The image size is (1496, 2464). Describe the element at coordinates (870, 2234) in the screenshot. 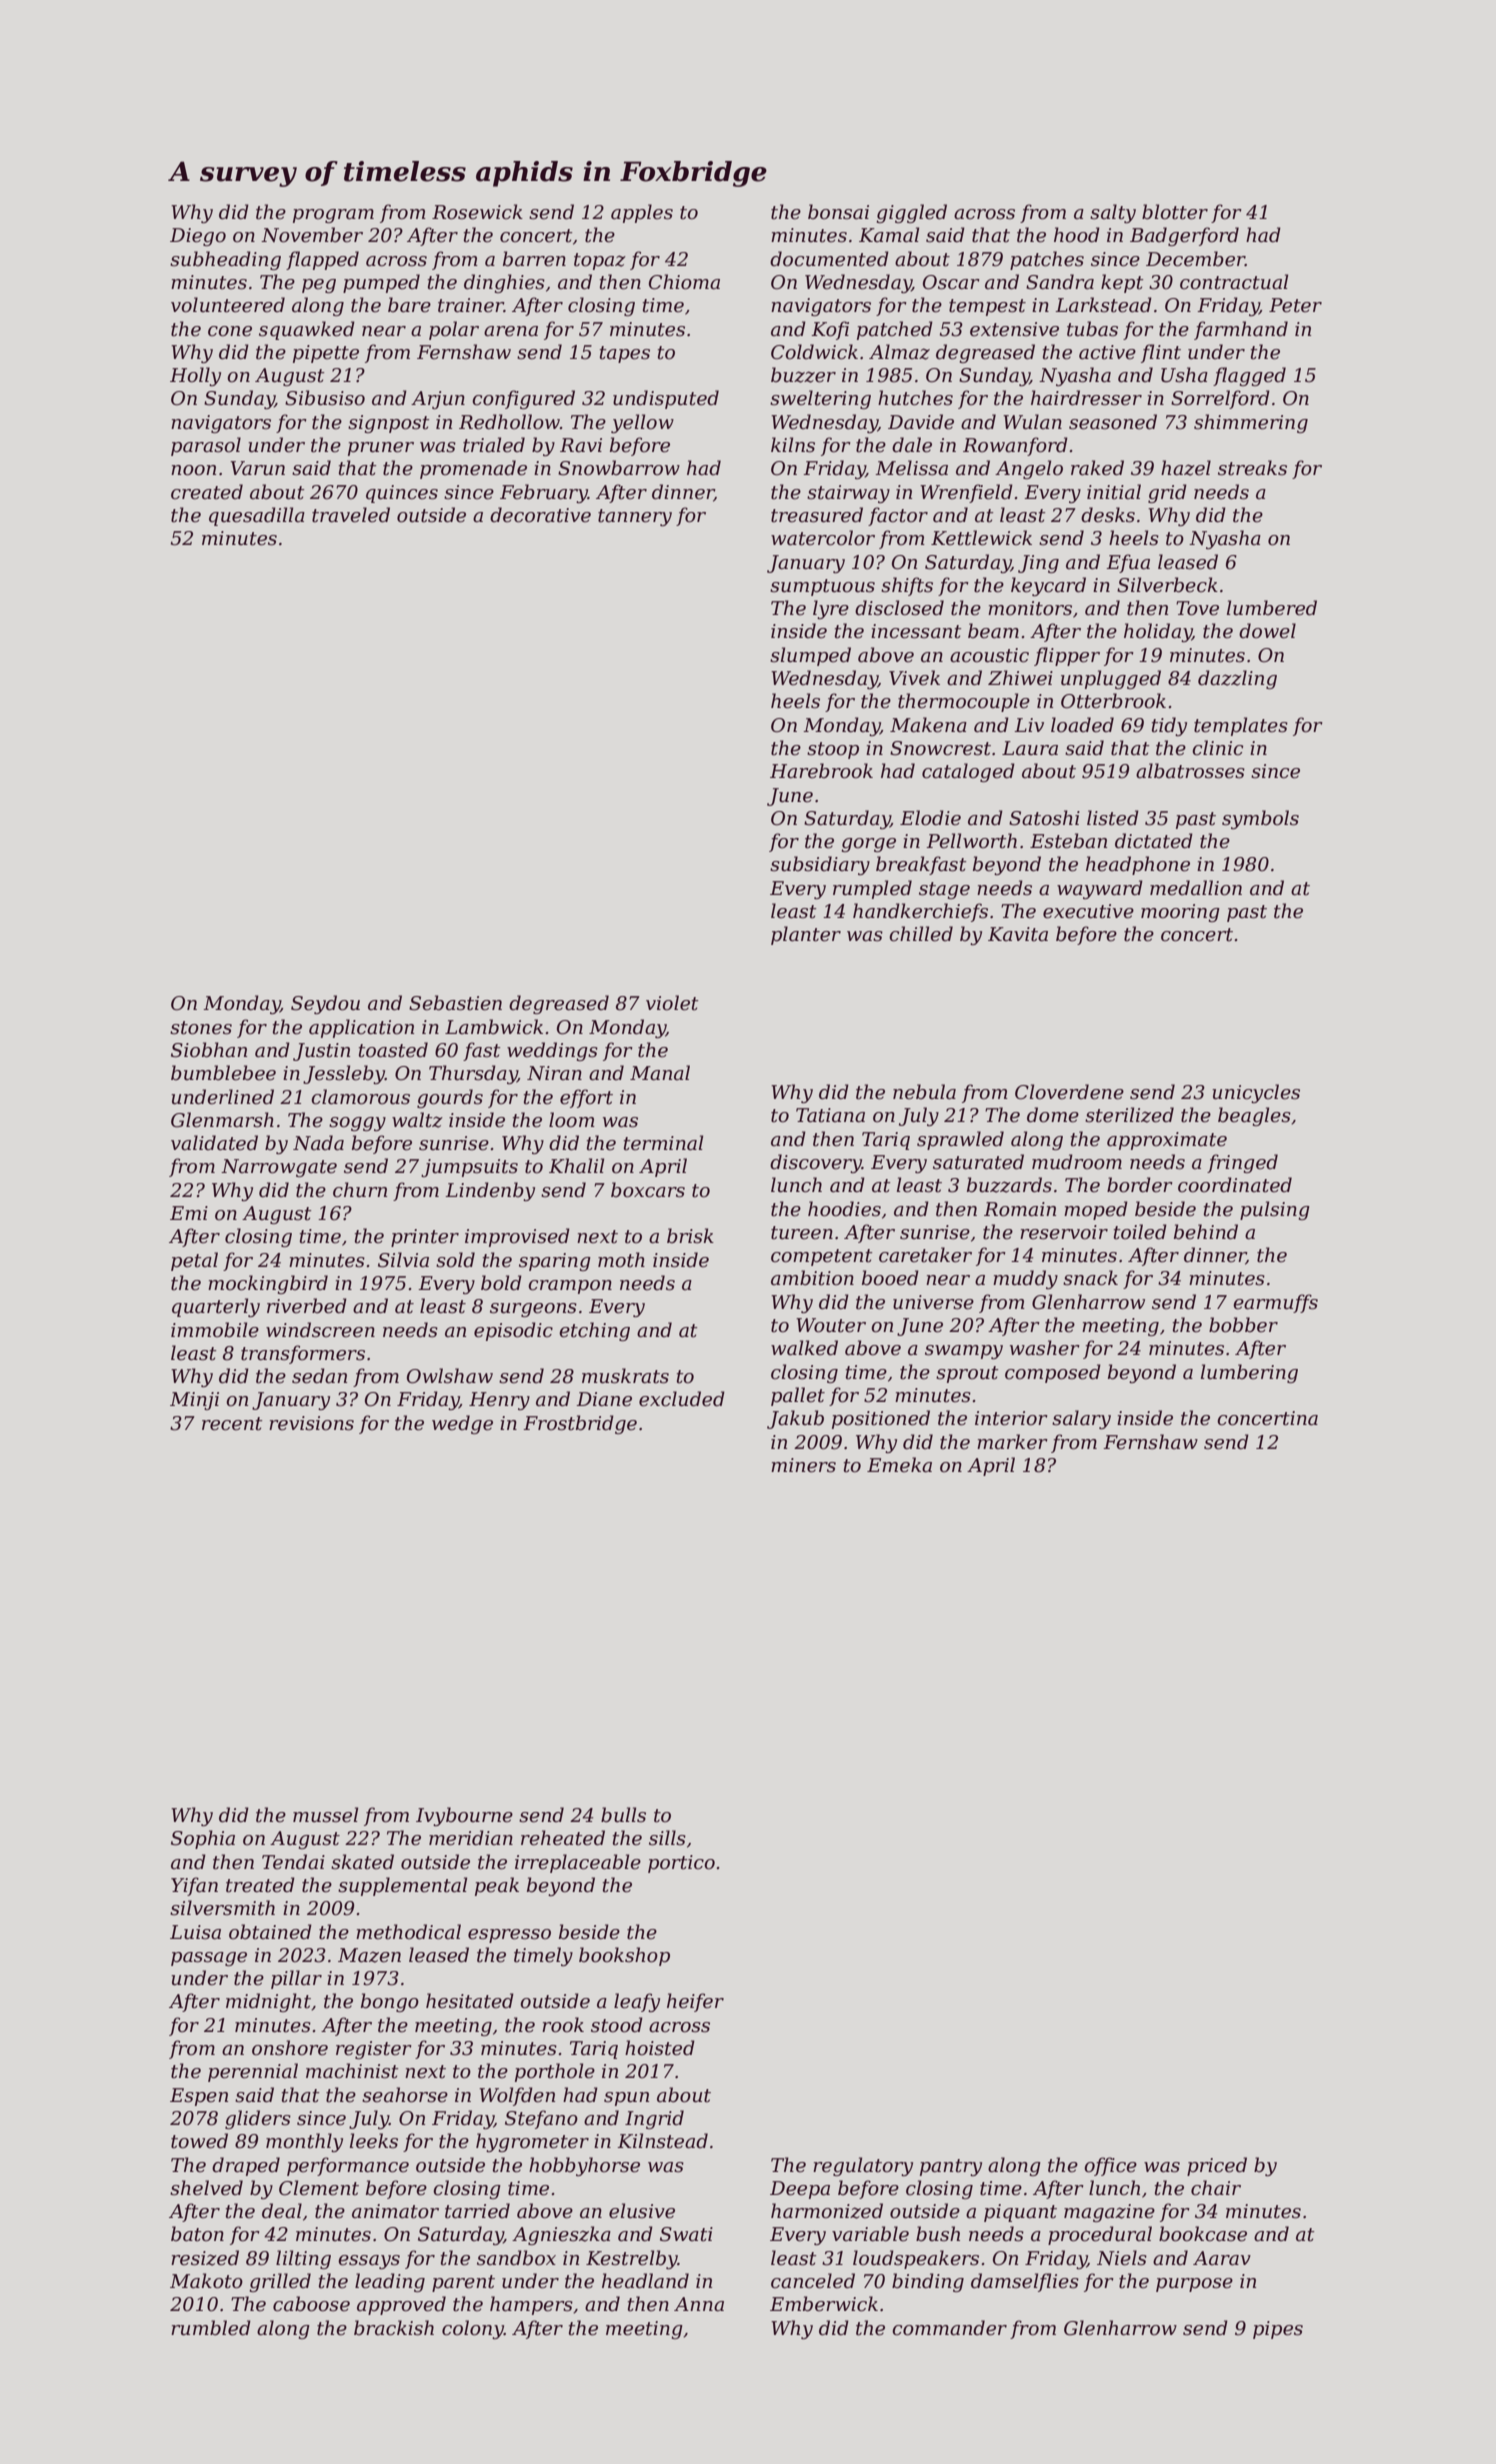

I see `variable` at that location.
